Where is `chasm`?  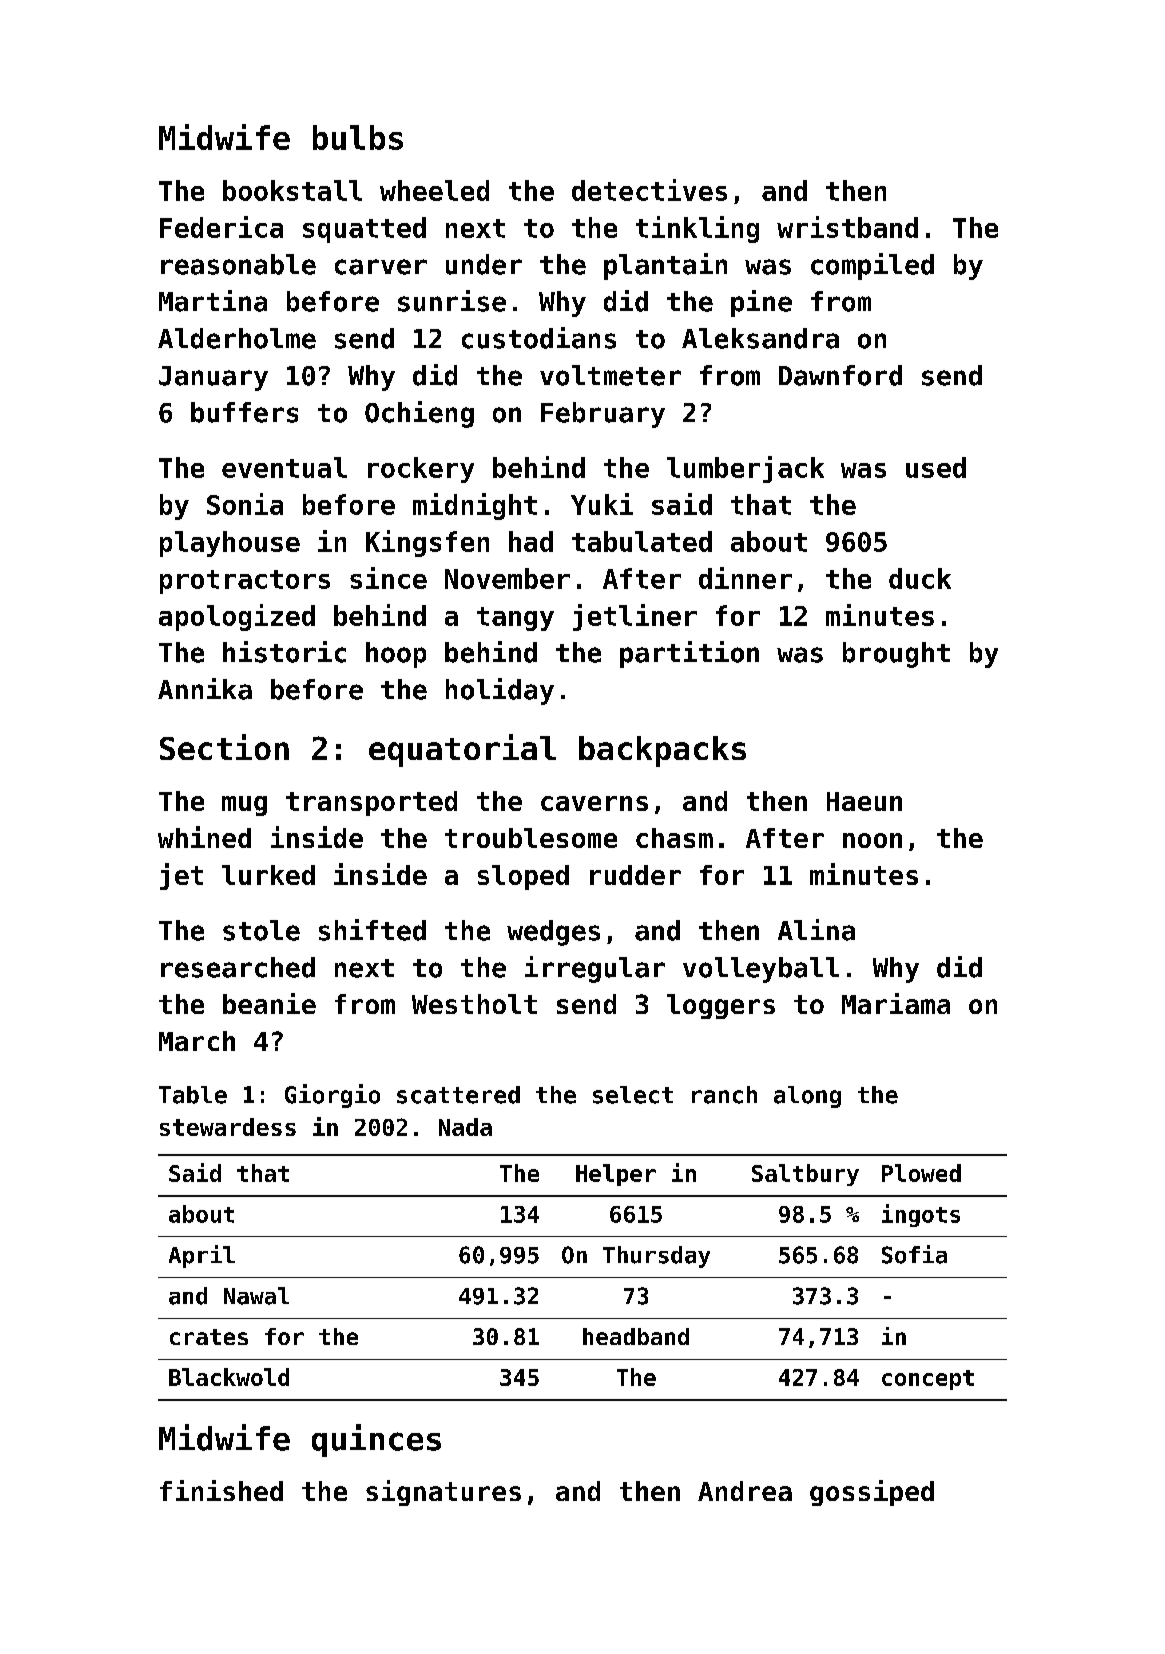 chasm is located at coordinates (674, 838).
